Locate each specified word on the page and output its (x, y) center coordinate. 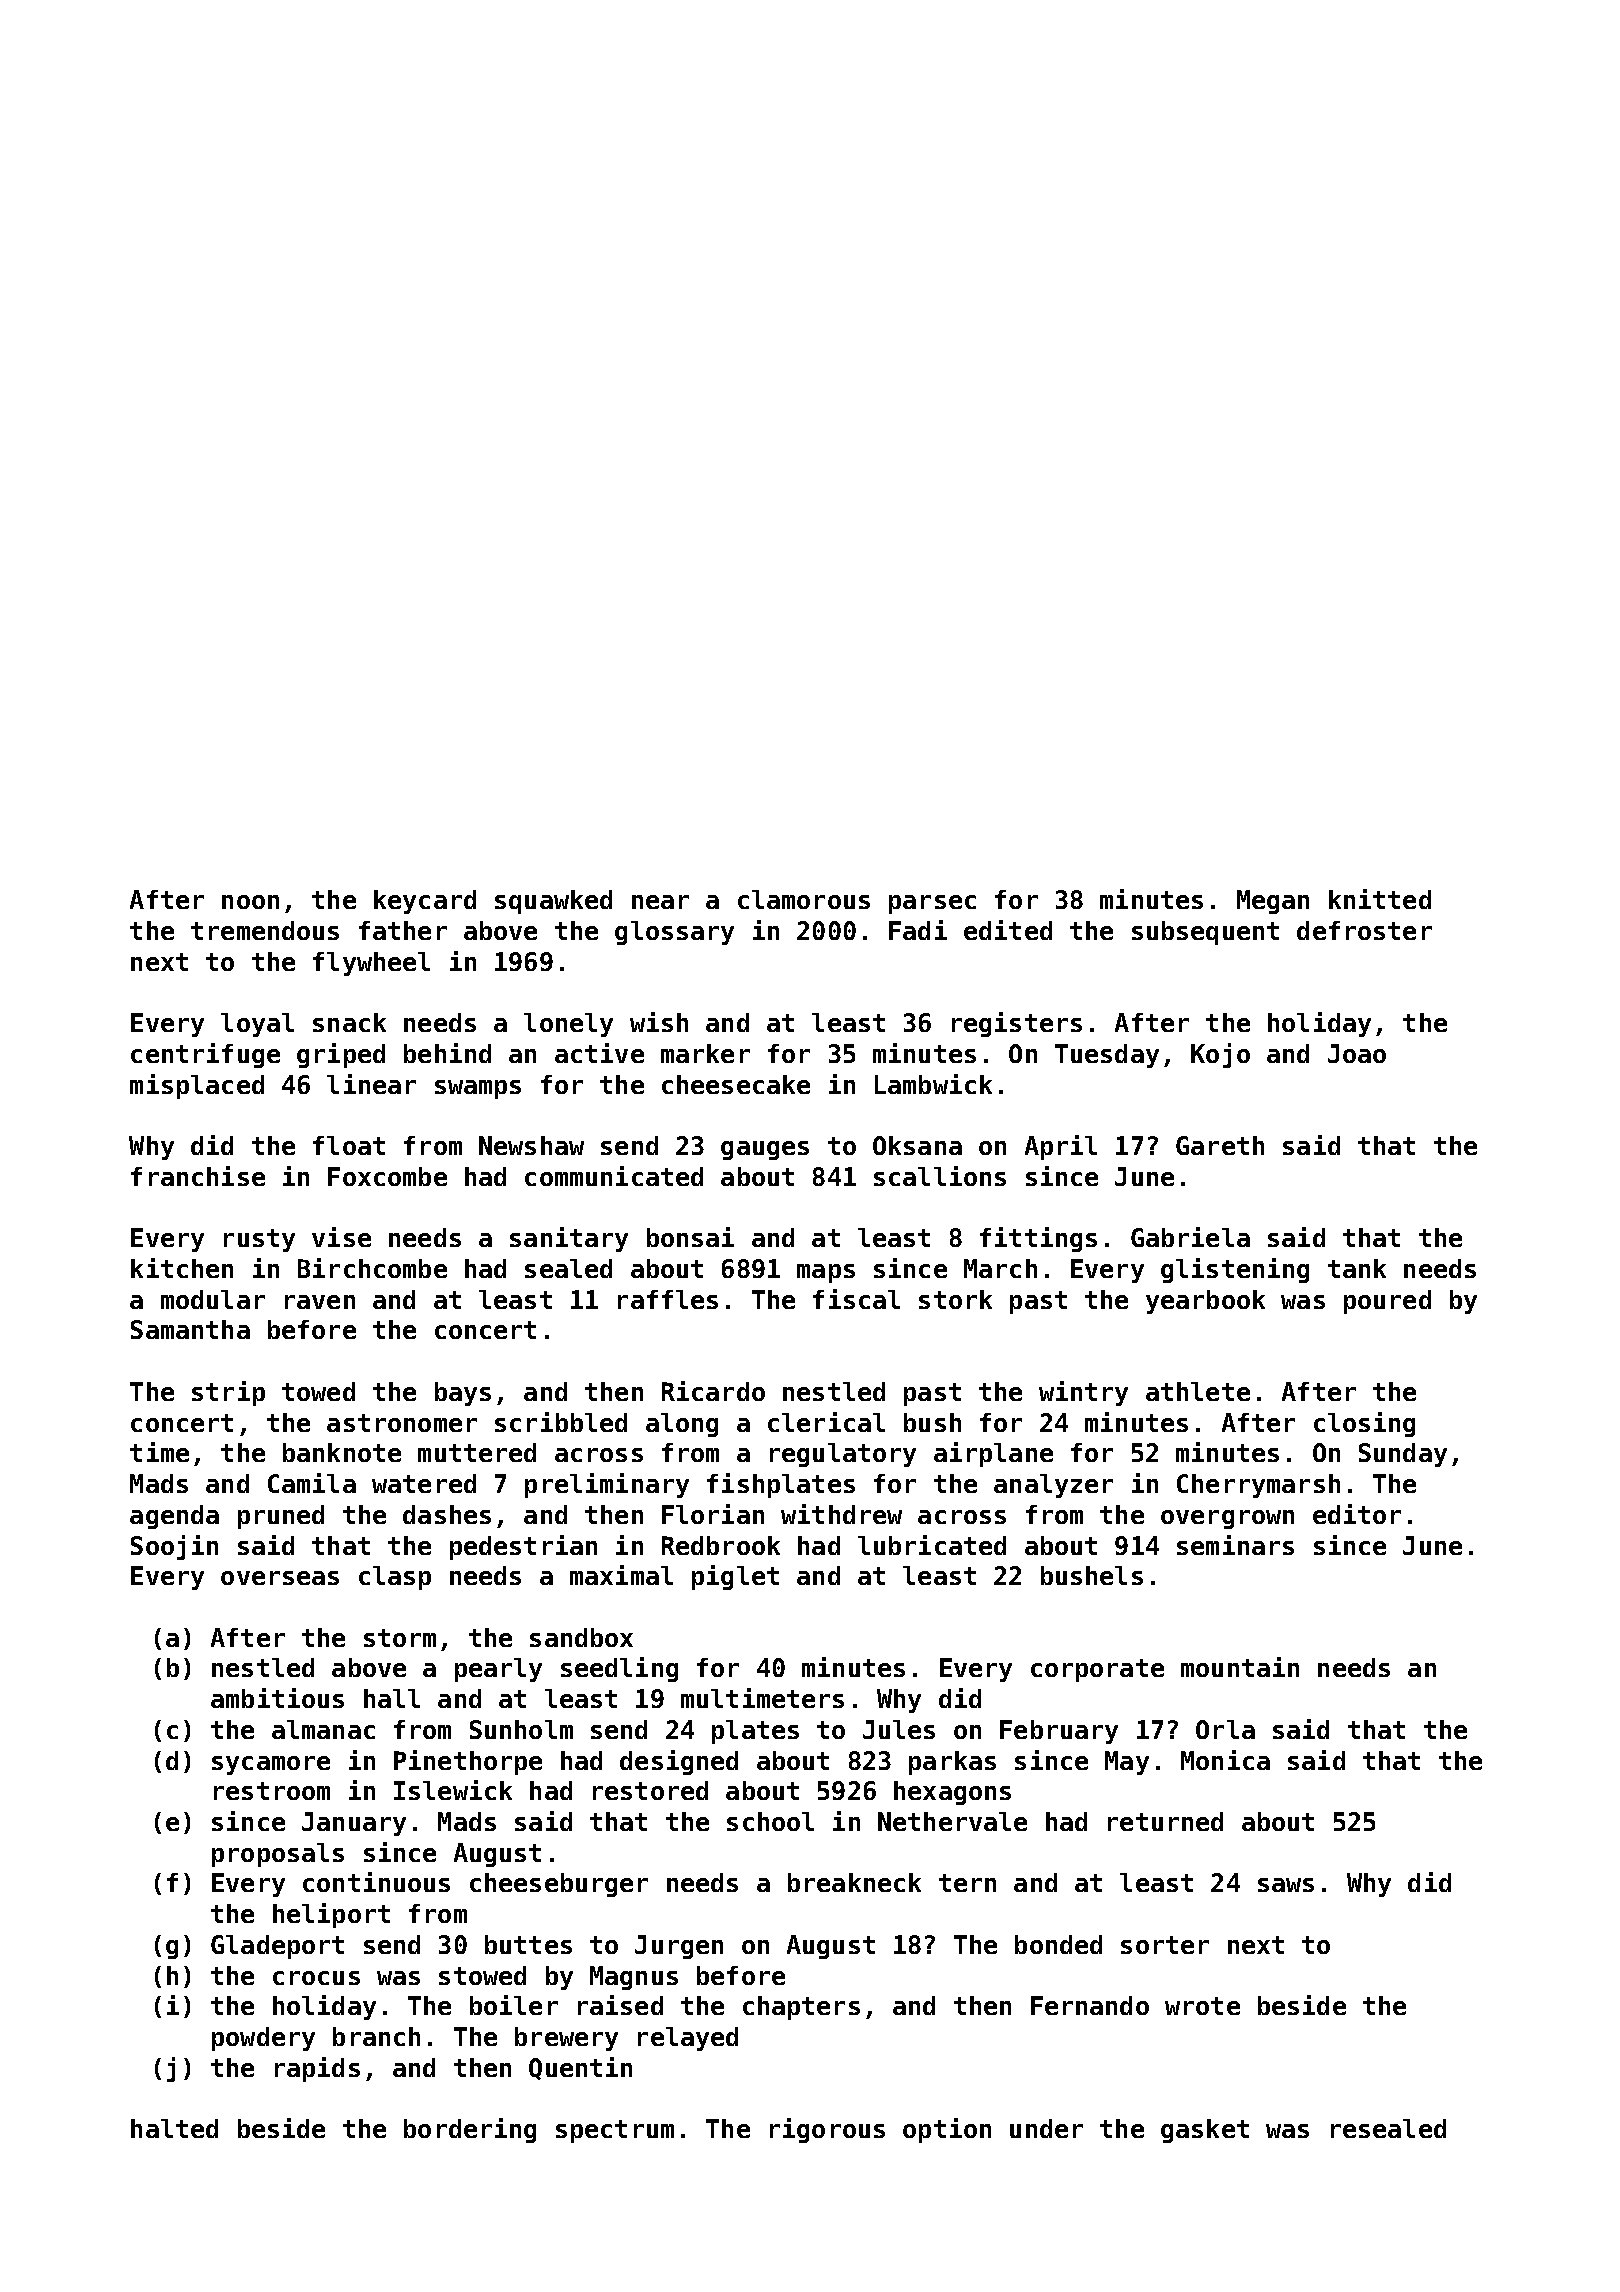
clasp (395, 1578)
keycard (425, 902)
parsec (932, 904)
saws (1286, 1885)
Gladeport (277, 1947)
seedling (619, 1669)
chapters (801, 2008)
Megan (1273, 902)
